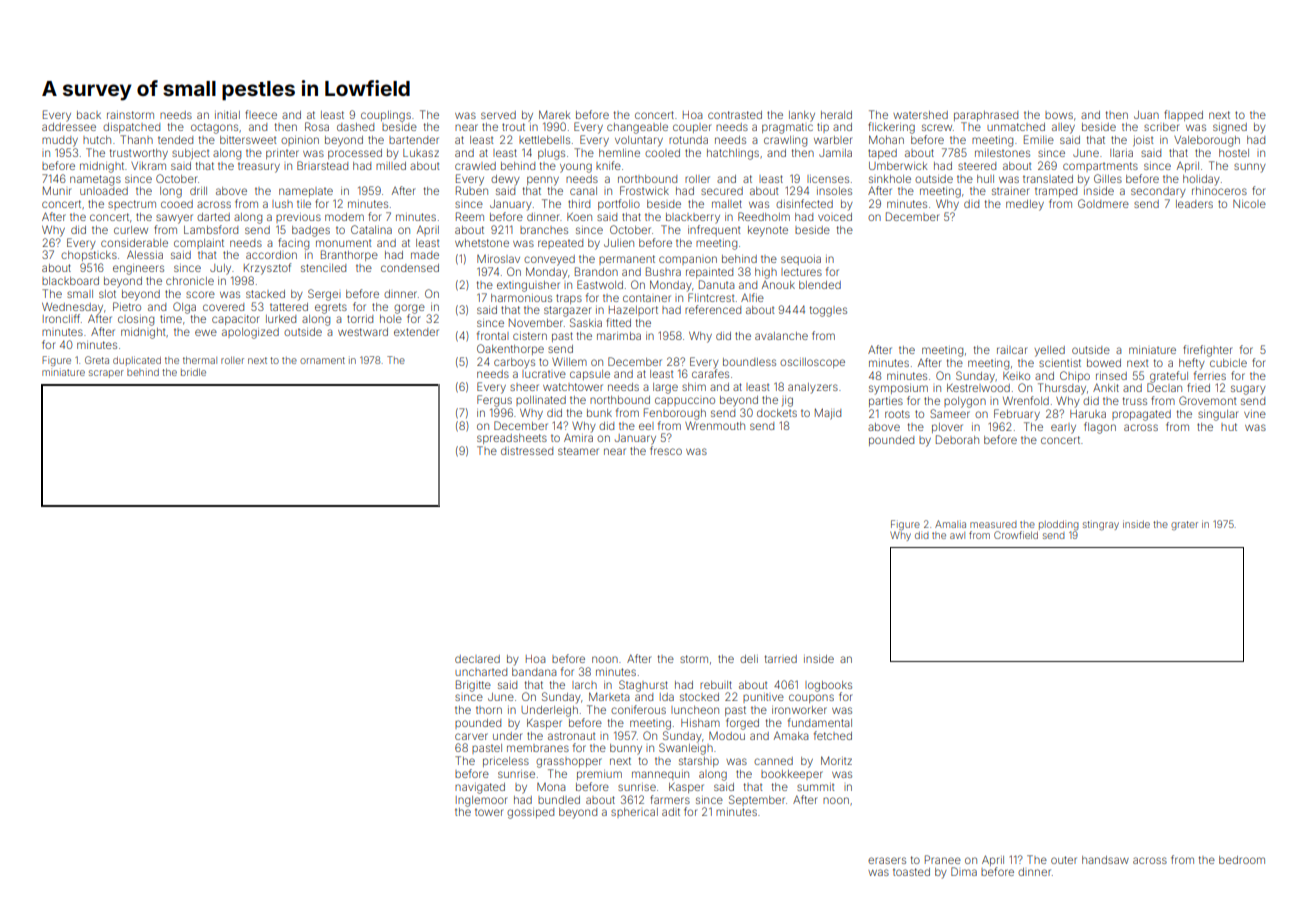  I want to click on Ironcliff, so click(61, 318).
